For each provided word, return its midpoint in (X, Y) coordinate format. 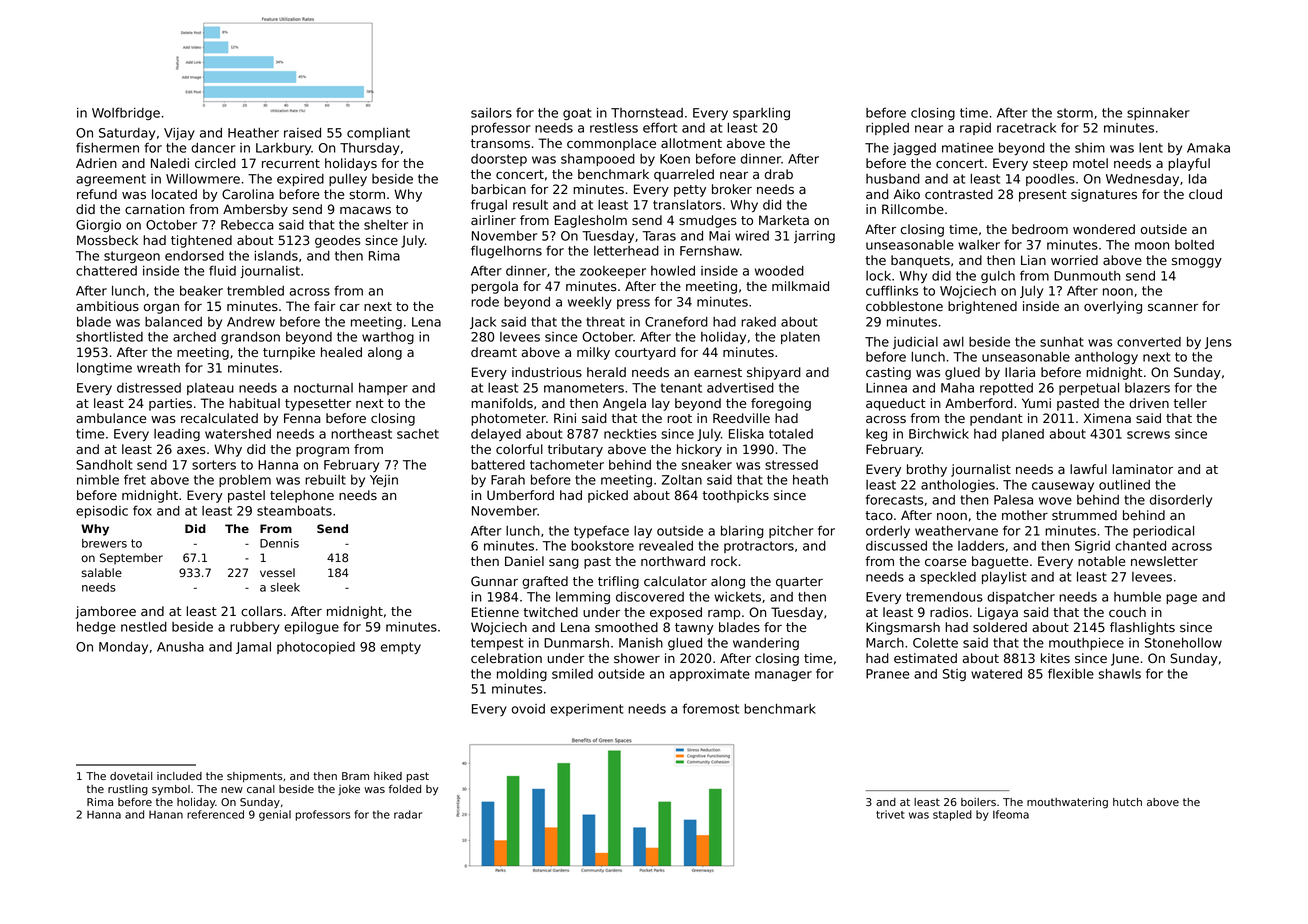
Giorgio (98, 226)
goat (577, 114)
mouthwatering (1067, 803)
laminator (1143, 469)
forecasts (894, 499)
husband (893, 179)
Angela (624, 404)
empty (401, 648)
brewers (104, 543)
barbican (498, 189)
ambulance (111, 418)
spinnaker (1158, 114)
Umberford (520, 495)
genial (275, 815)
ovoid (528, 709)
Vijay (179, 134)
